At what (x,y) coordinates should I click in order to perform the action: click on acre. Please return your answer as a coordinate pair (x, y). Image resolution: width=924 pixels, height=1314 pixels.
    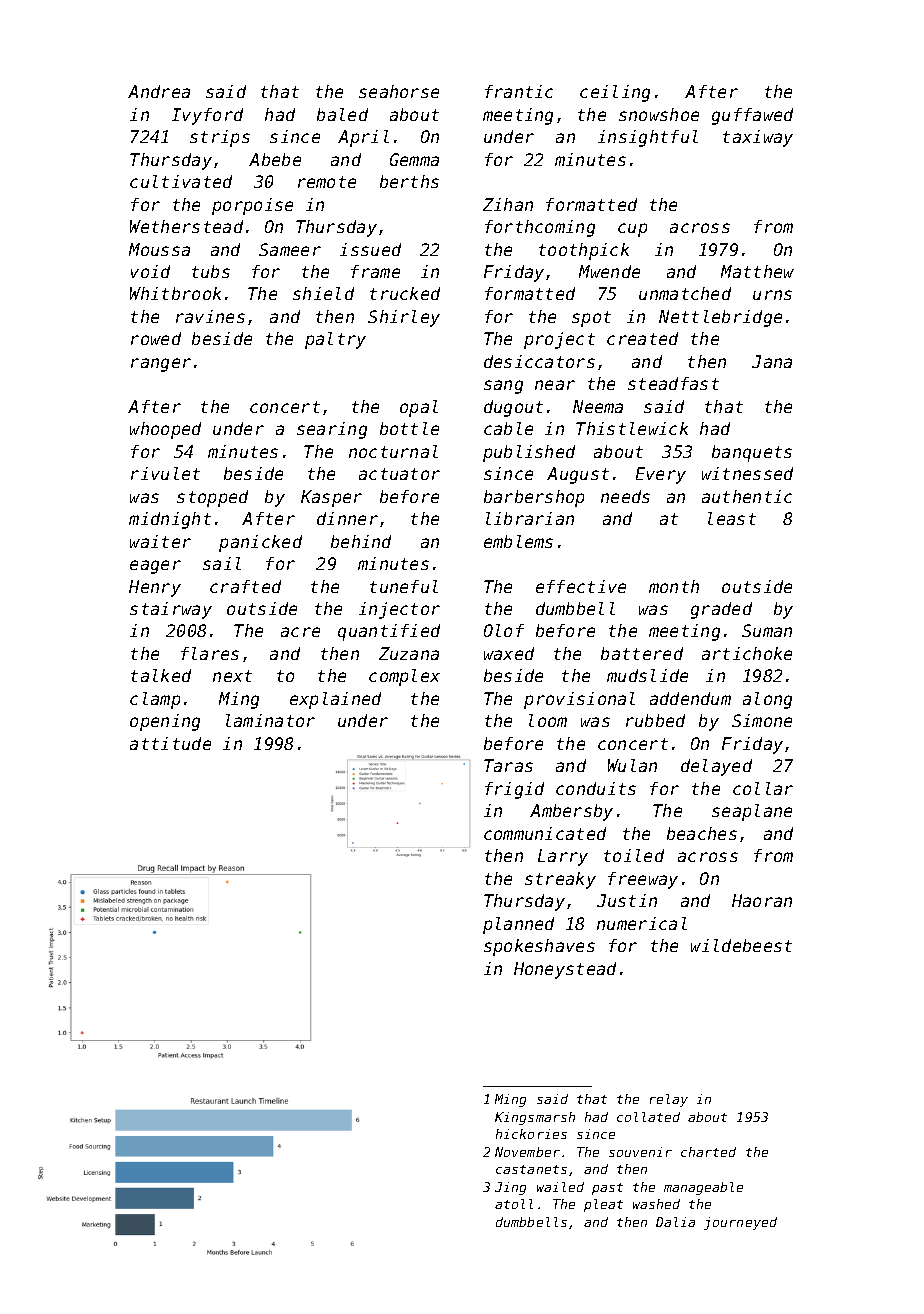
    Looking at the image, I should click on (300, 632).
